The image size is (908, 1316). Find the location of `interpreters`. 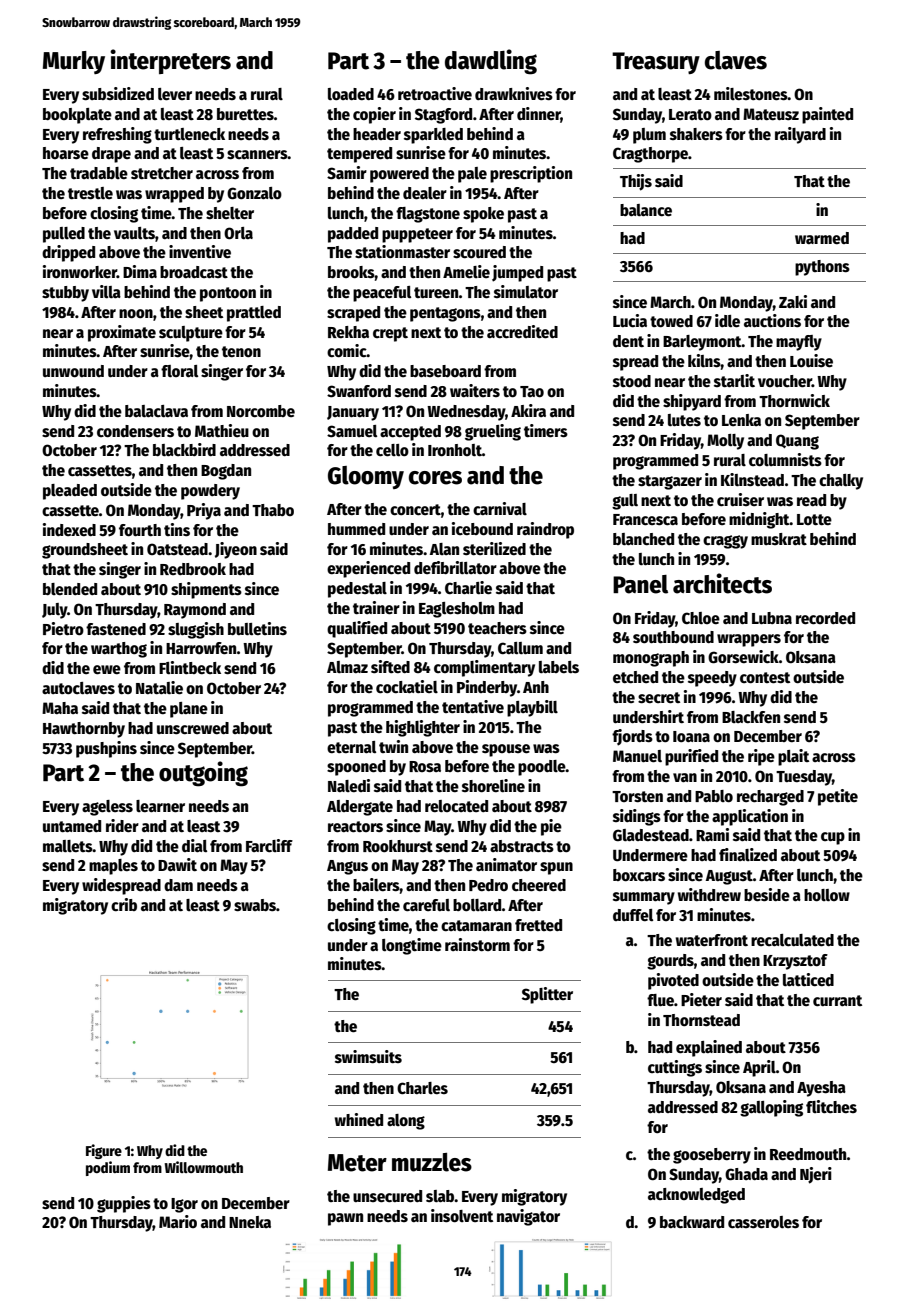

interpreters is located at coordinates (170, 61).
